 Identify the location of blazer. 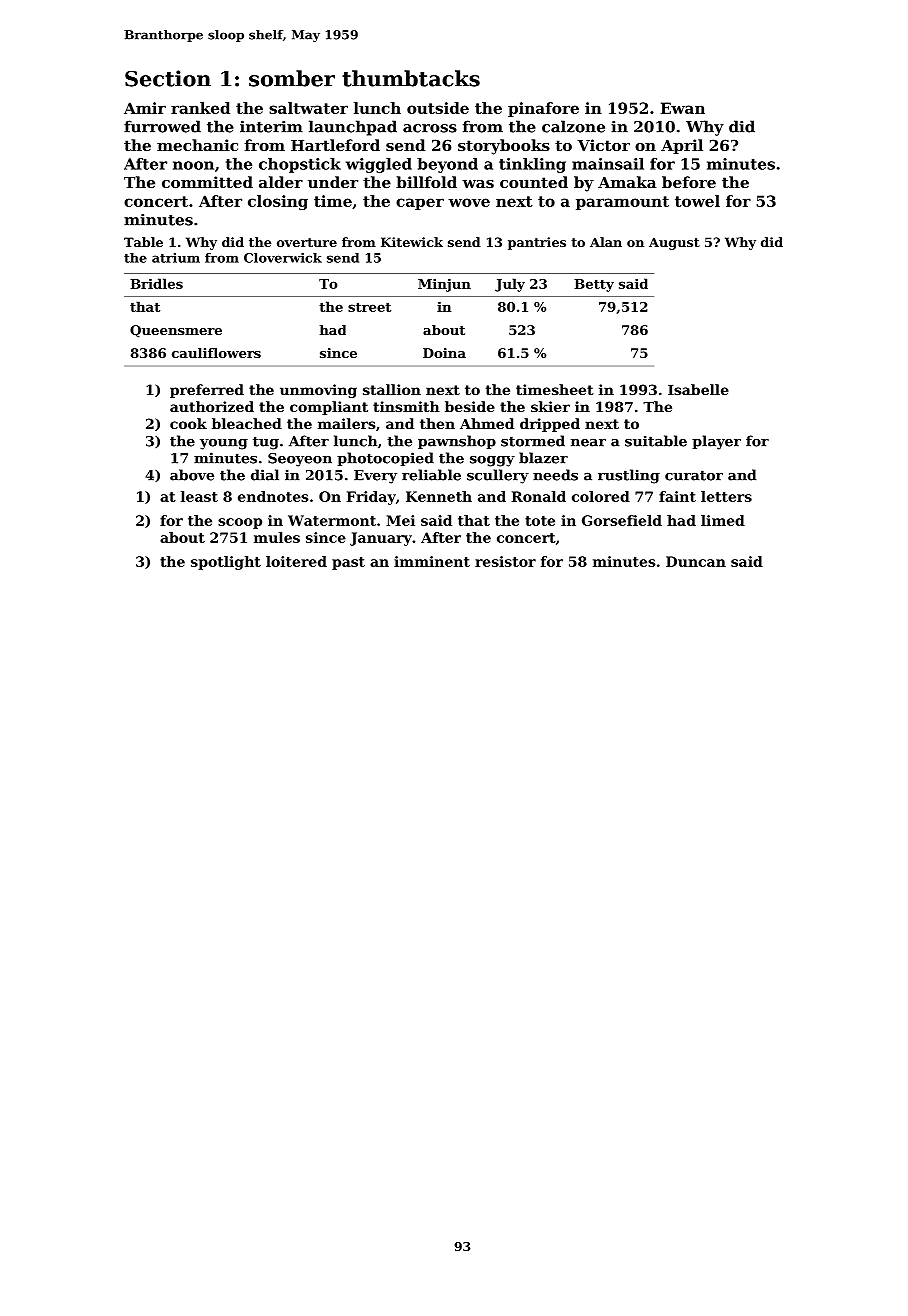
(543, 458).
